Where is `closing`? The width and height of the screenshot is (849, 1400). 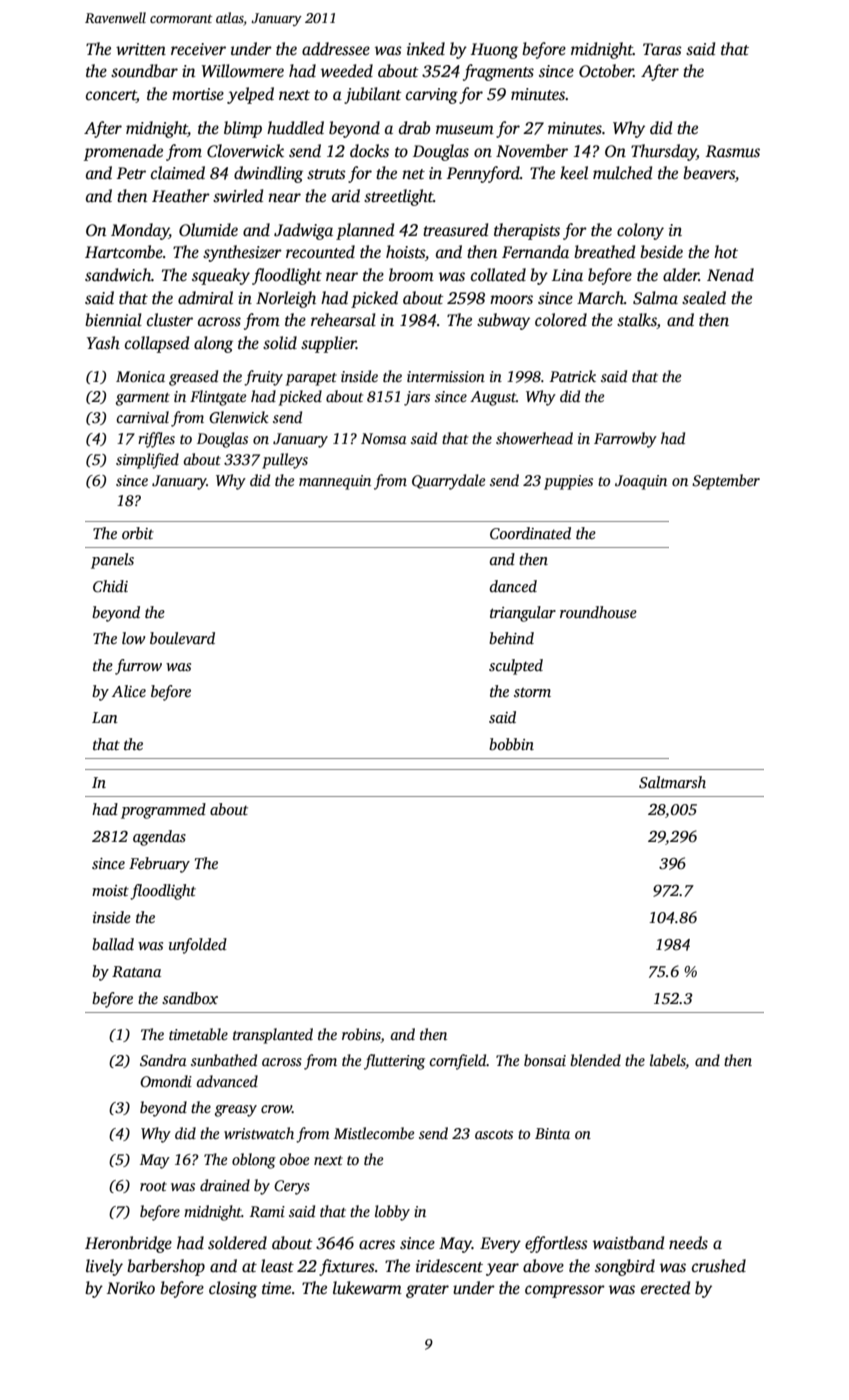 closing is located at coordinates (233, 1289).
